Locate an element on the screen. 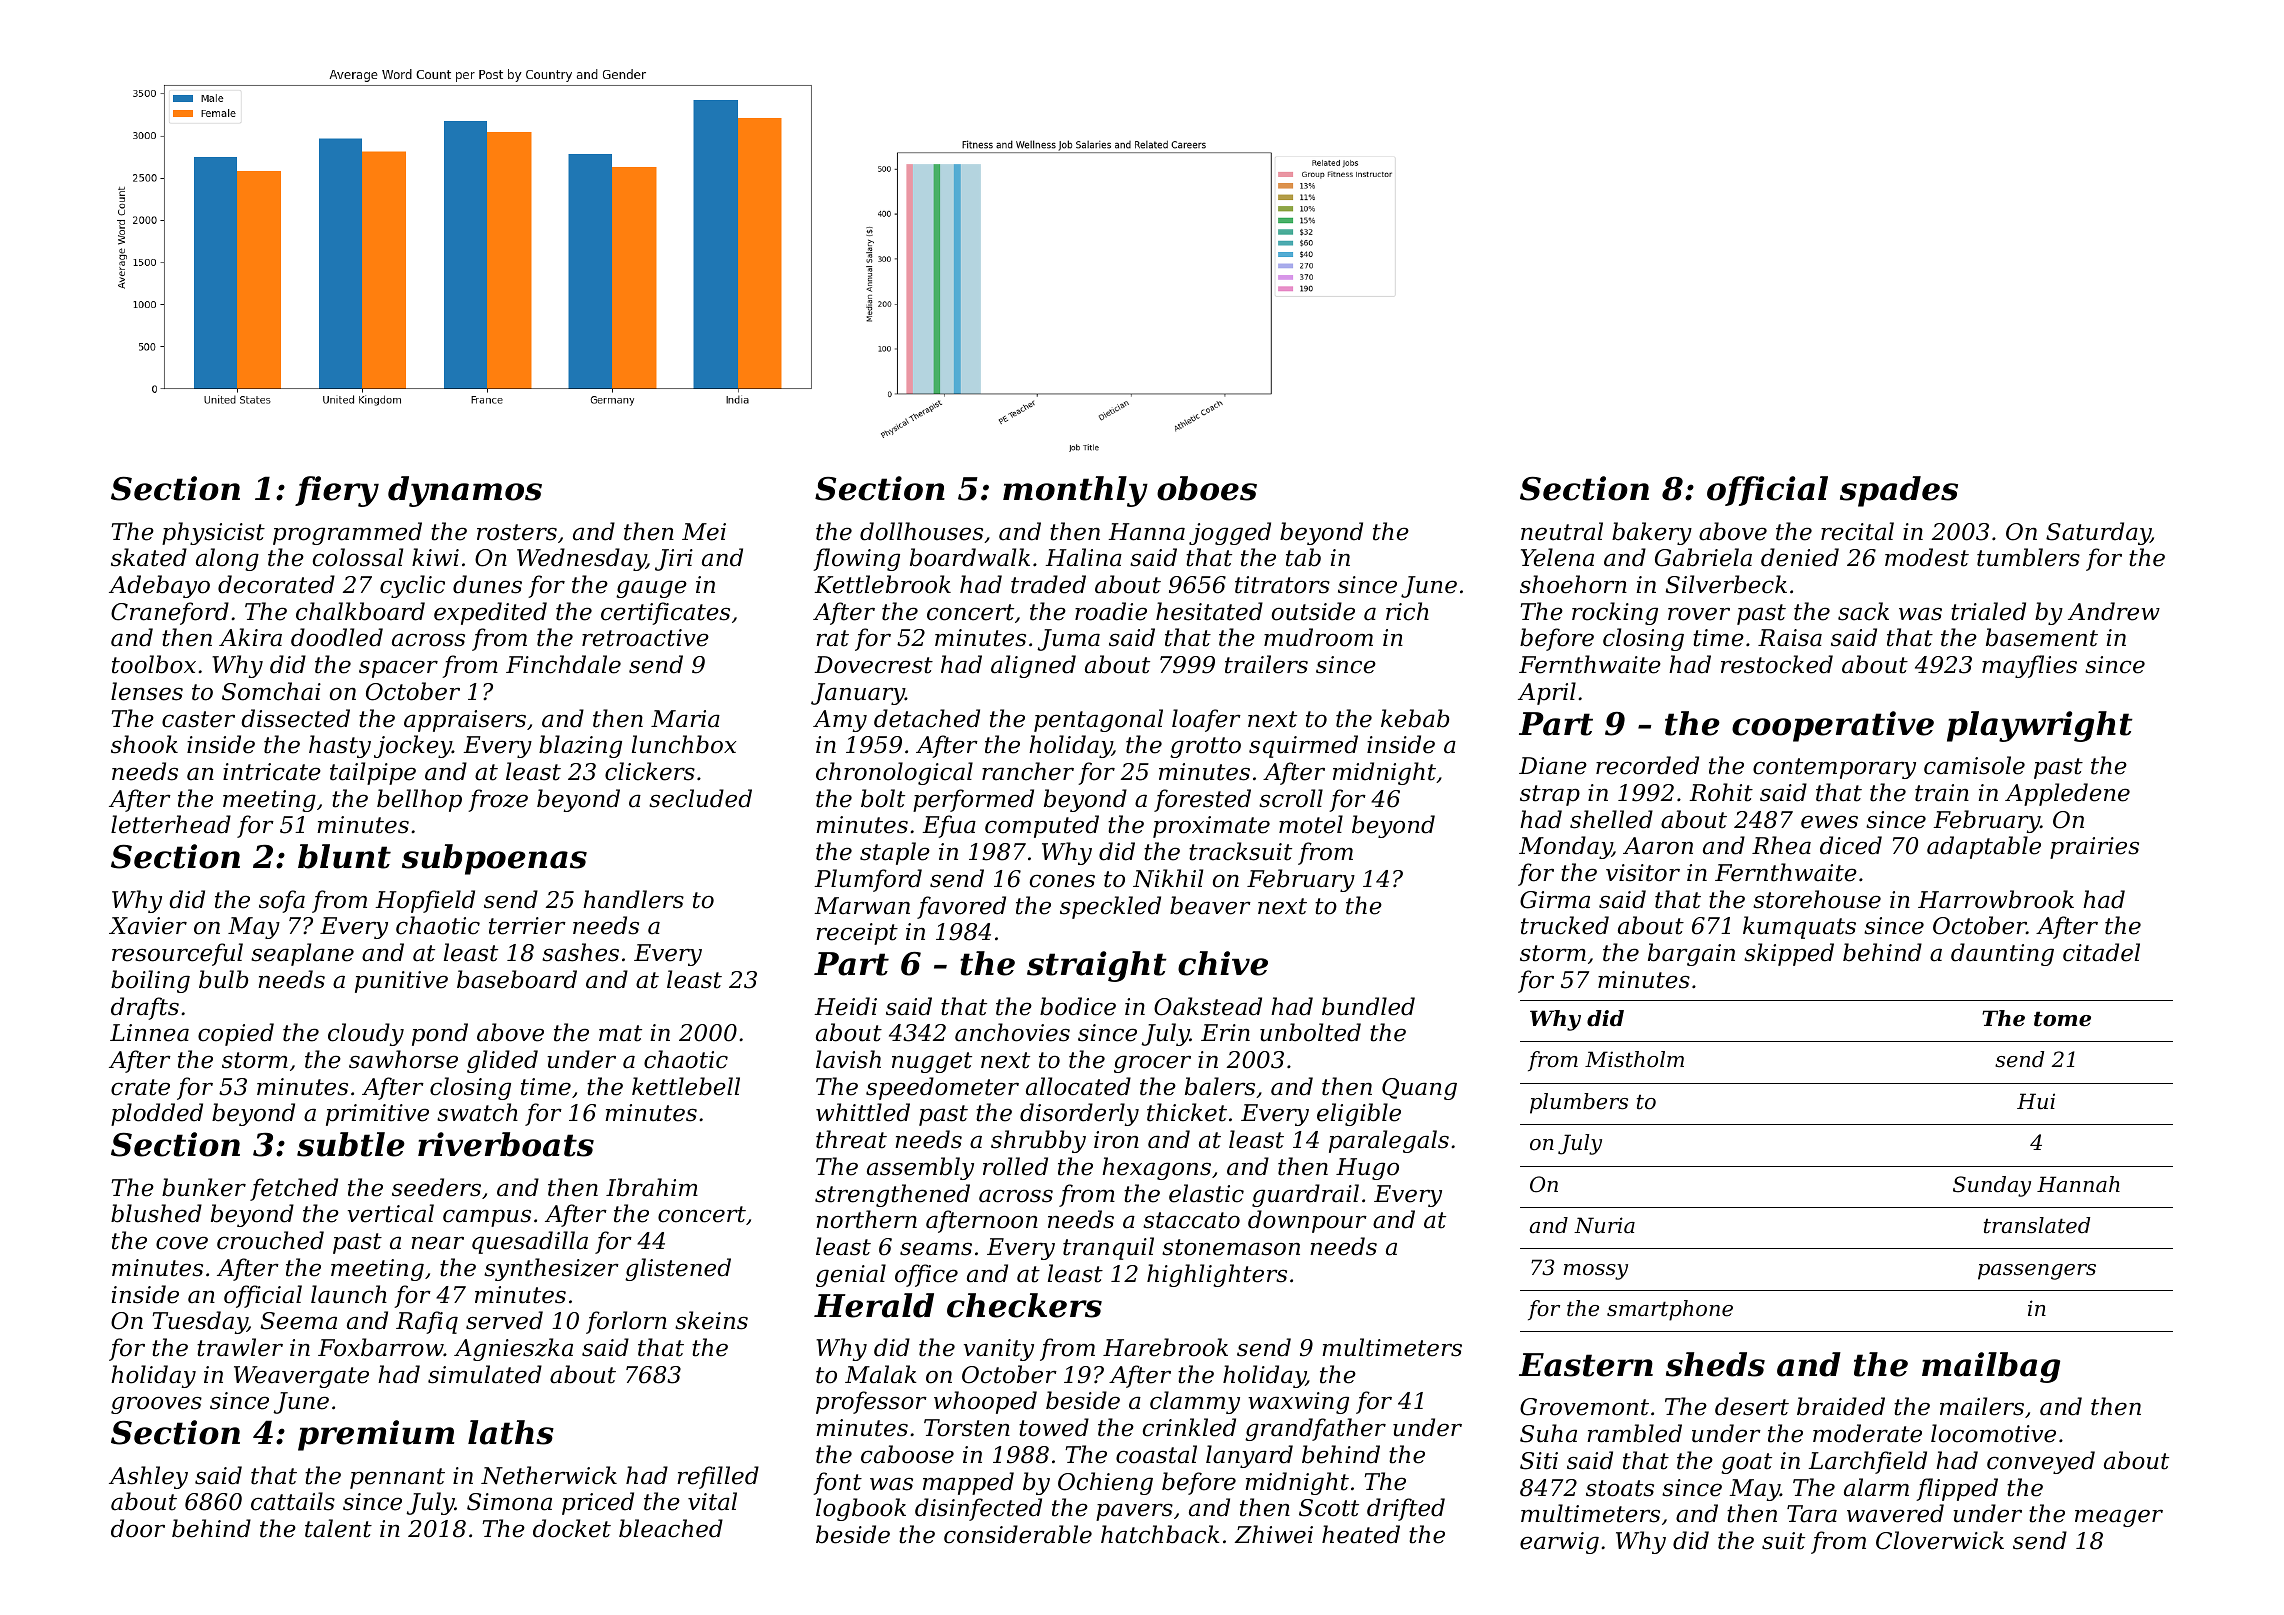 This screenshot has height=1615, width=2284. shook is located at coordinates (144, 744).
